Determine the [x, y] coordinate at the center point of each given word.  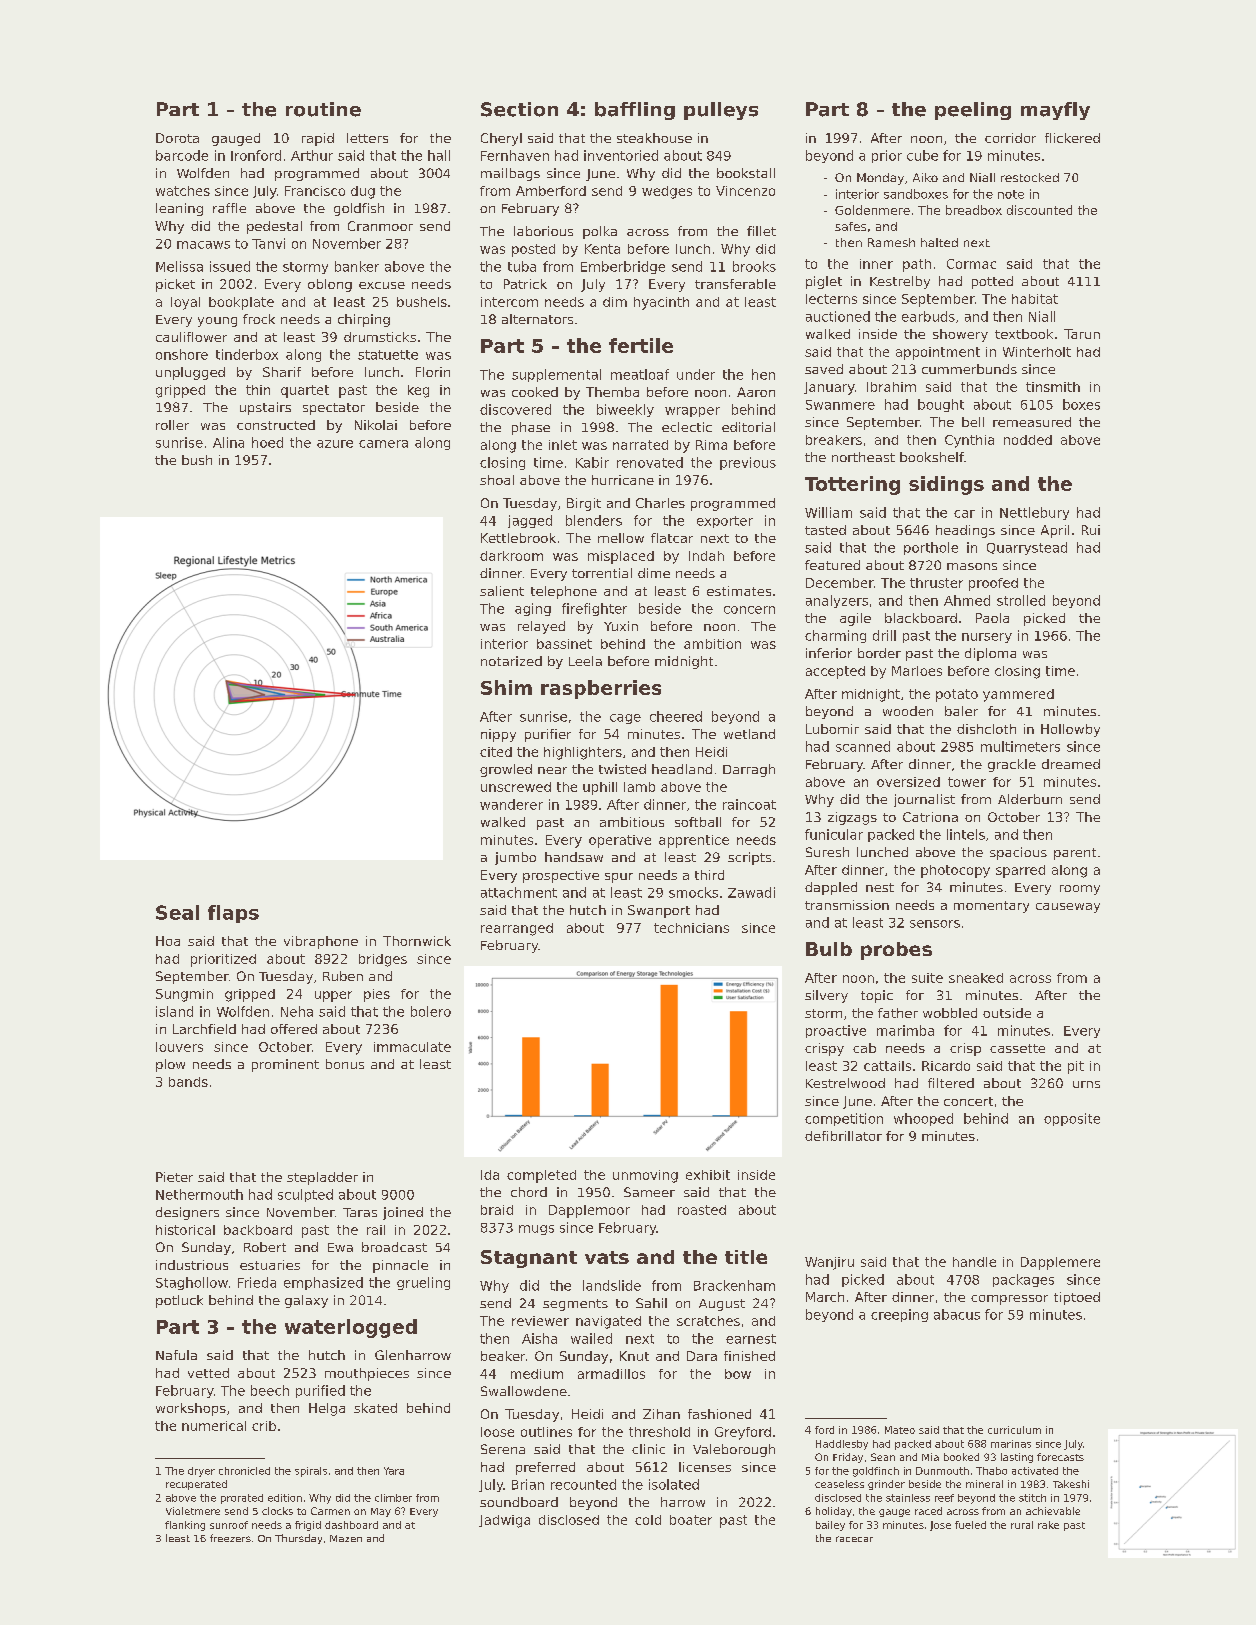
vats [607, 1257]
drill [884, 635]
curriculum [1014, 1430]
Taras [360, 1212]
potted [992, 282]
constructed [276, 425]
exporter [725, 522]
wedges [667, 192]
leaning [179, 209]
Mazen [346, 1538]
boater [691, 1520]
